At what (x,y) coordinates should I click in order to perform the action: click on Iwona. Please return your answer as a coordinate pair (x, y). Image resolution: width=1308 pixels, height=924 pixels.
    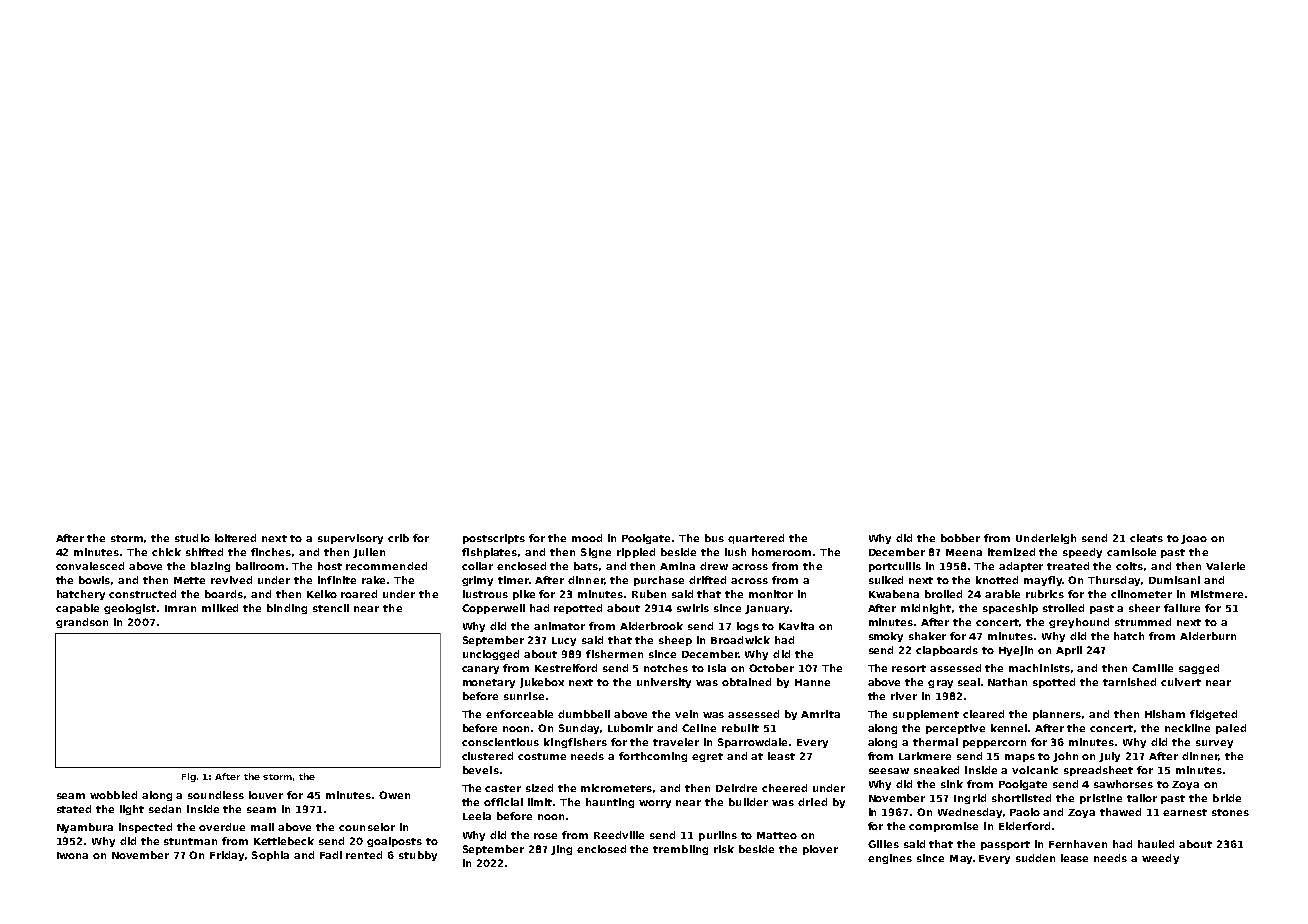
    Looking at the image, I should click on (72, 855).
